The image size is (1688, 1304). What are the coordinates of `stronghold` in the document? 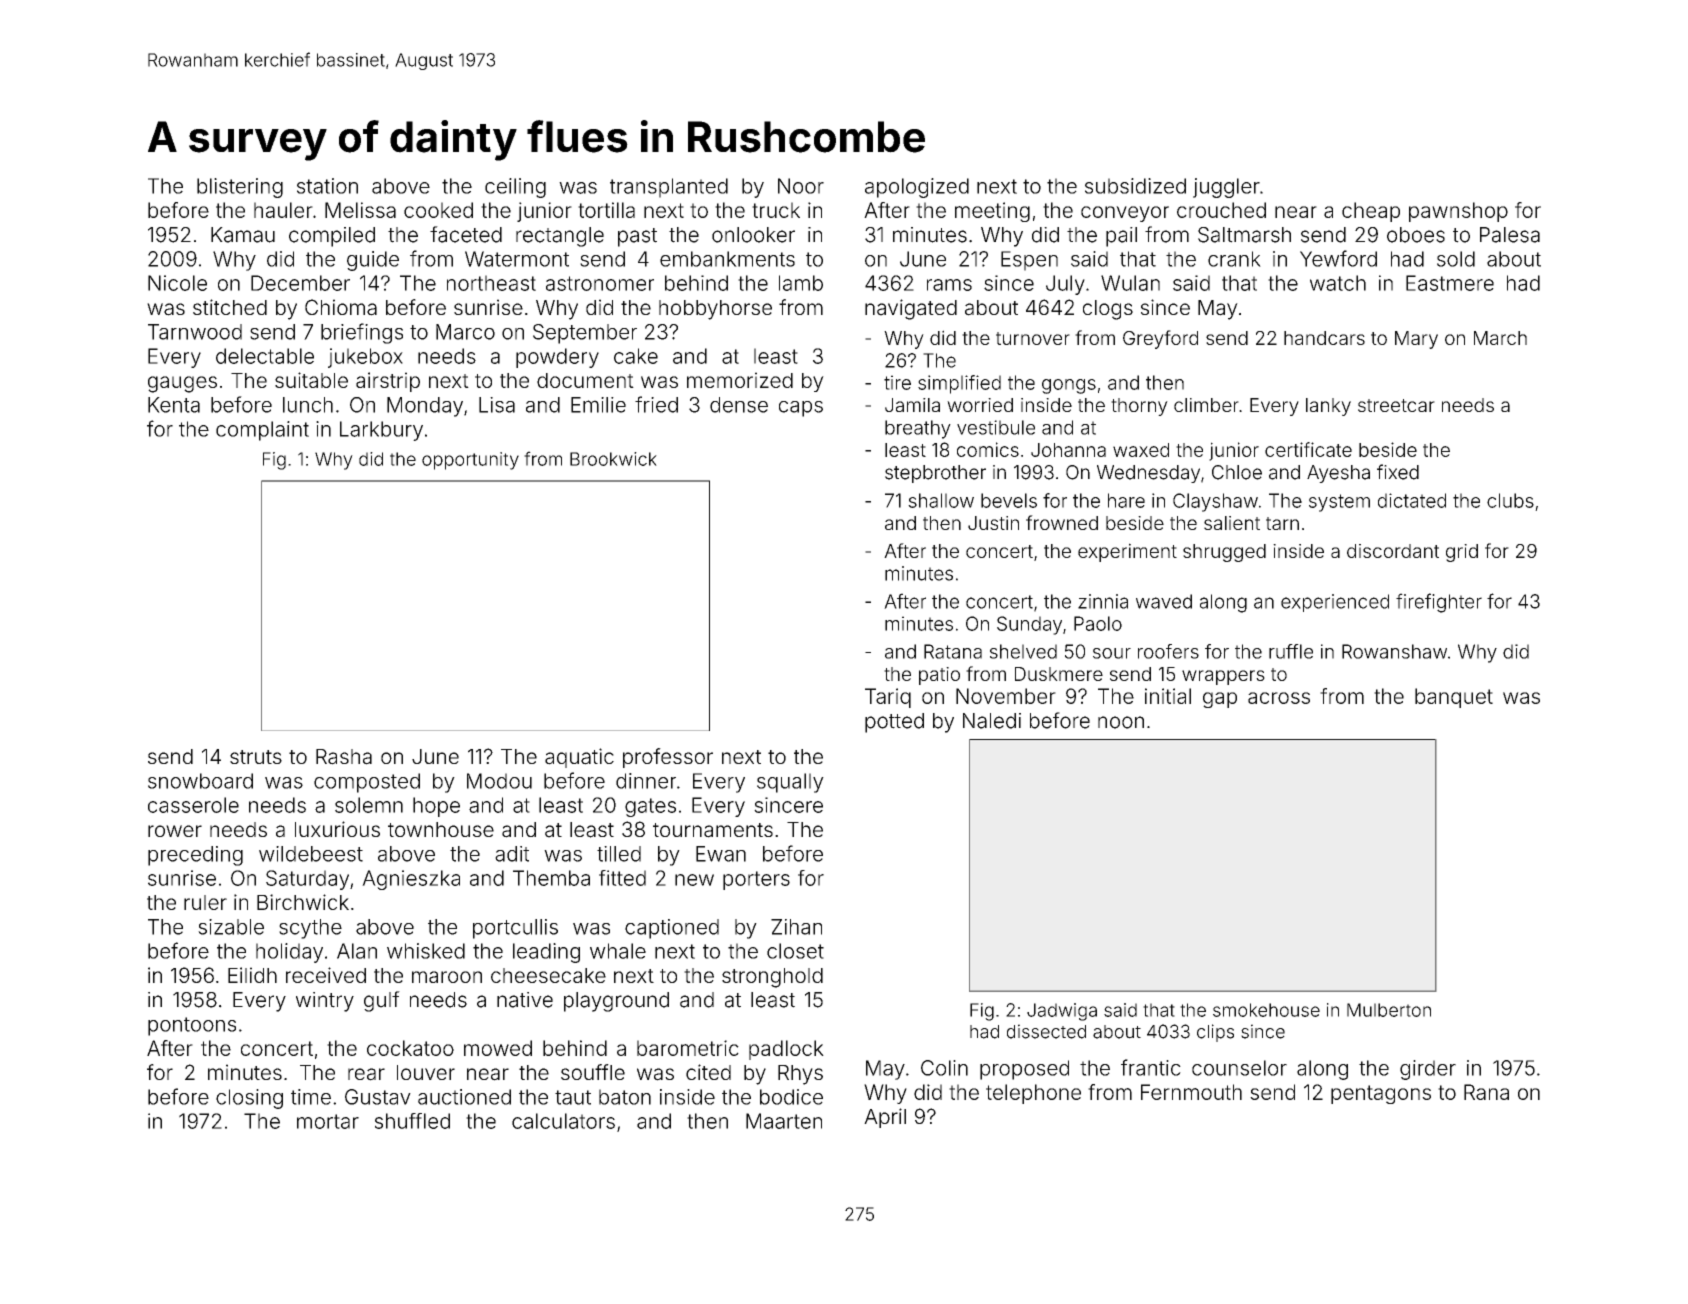 It's located at (772, 978).
